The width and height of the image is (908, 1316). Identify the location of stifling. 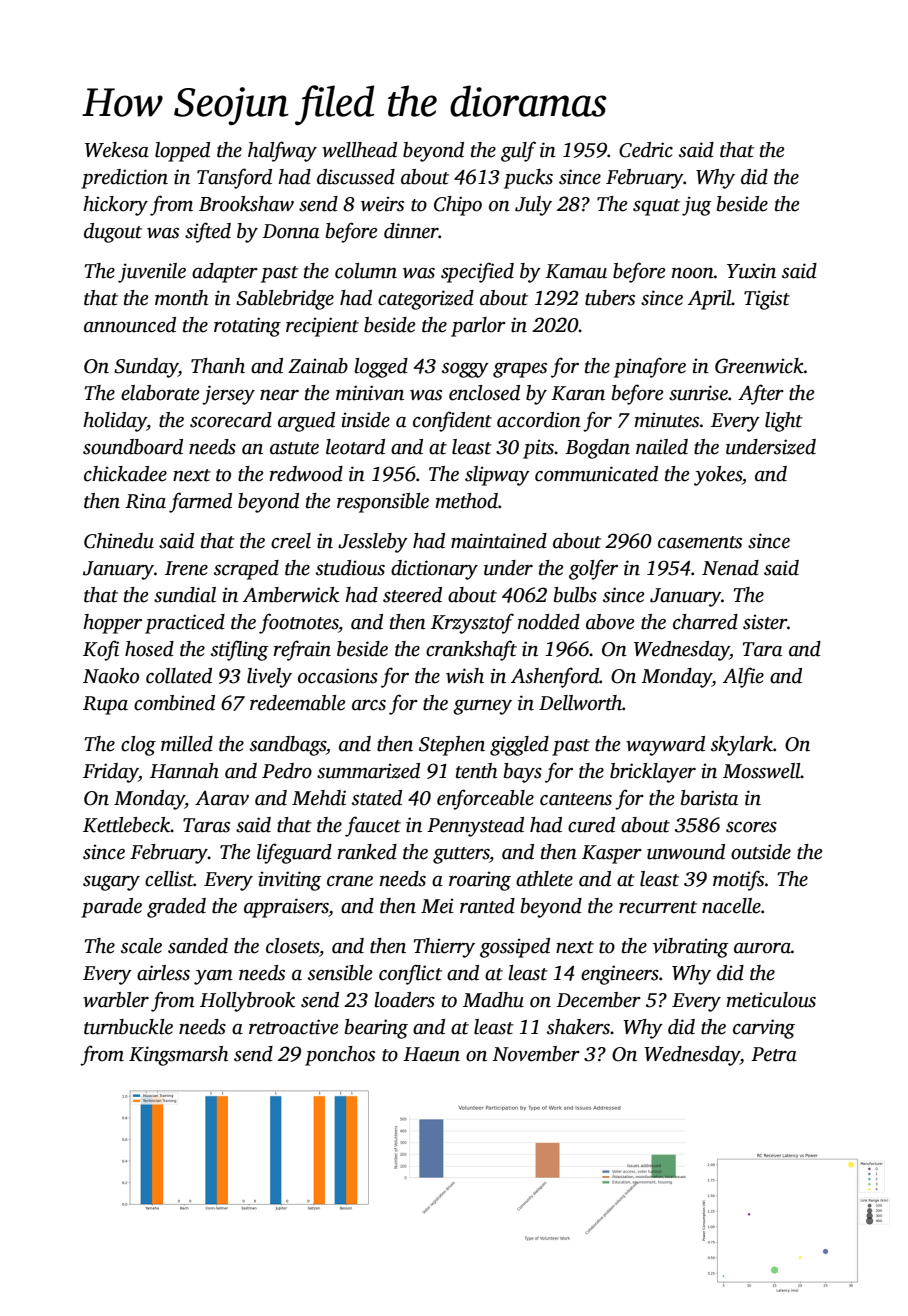
(240, 650).
